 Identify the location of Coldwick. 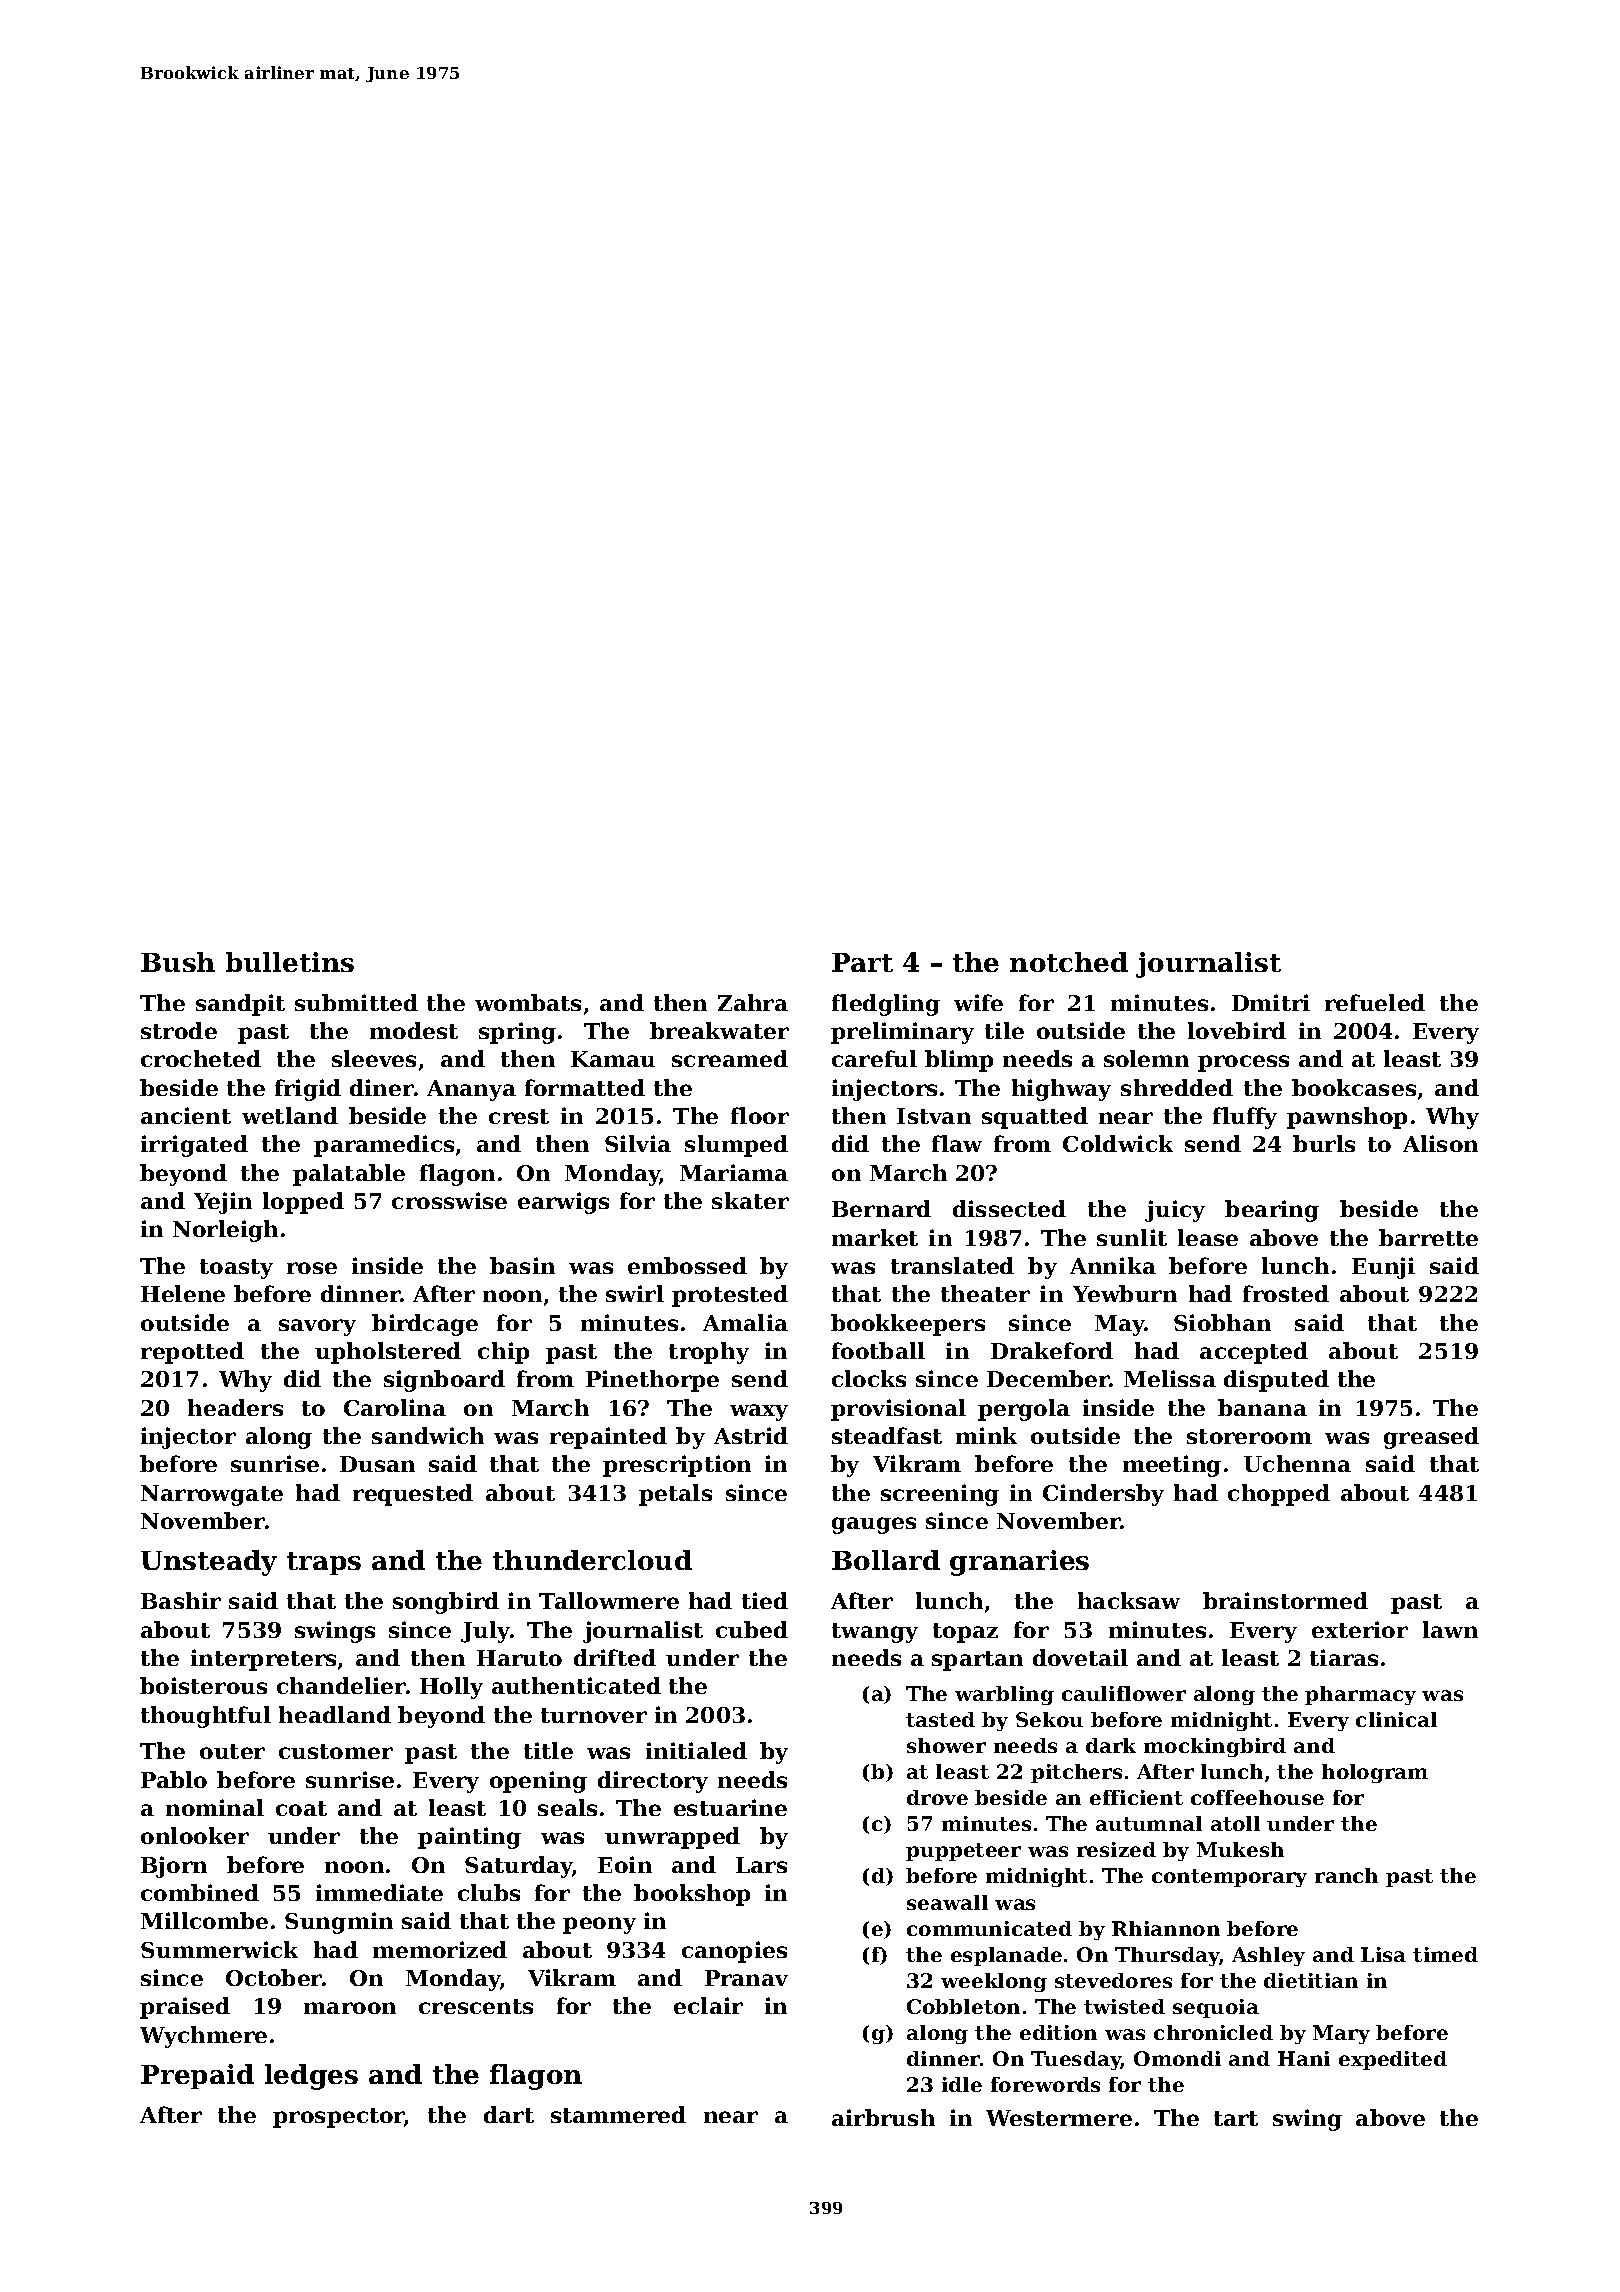
(1118, 1143).
